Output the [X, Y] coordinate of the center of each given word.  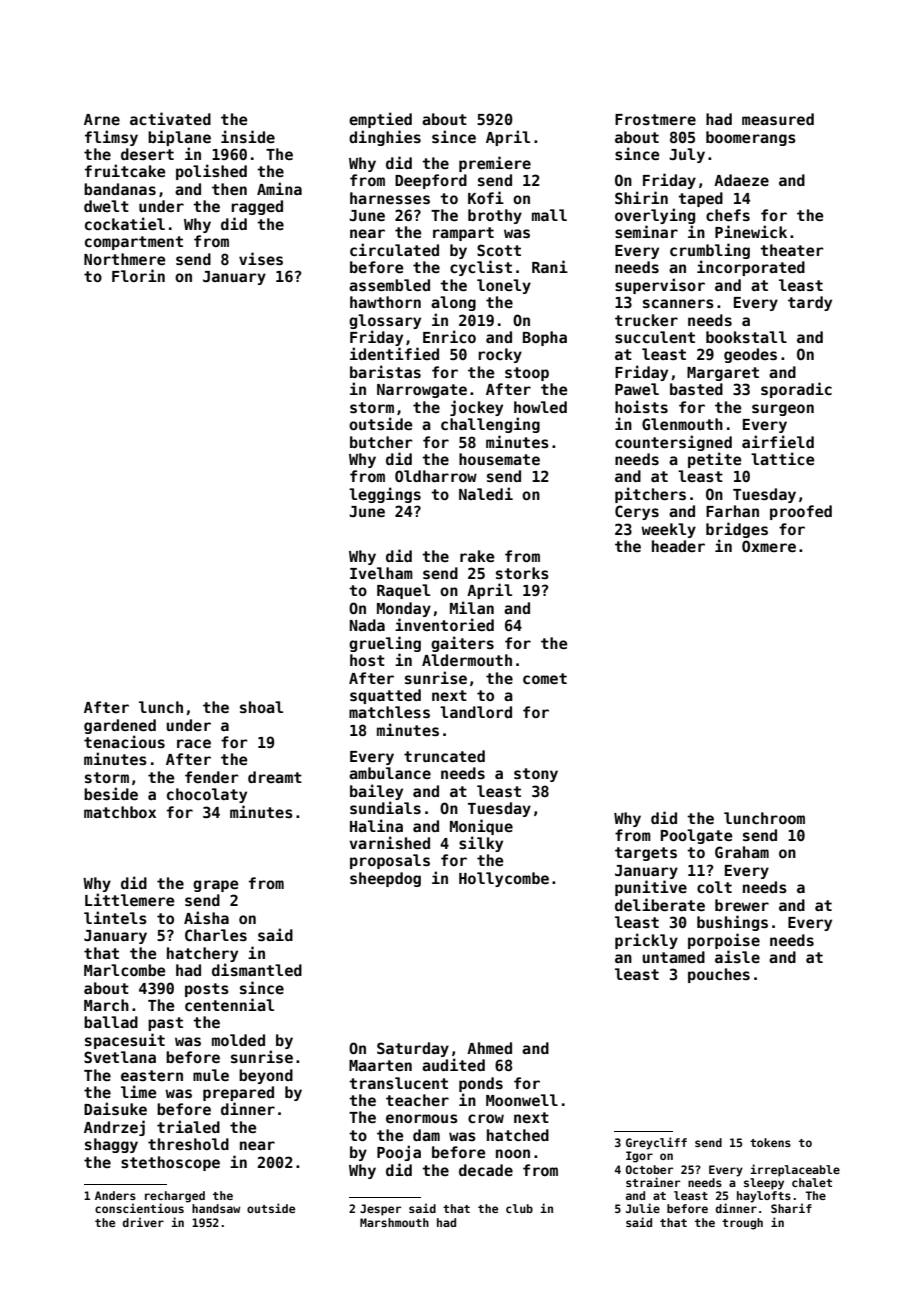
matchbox [120, 812]
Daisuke [115, 1108]
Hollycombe [504, 879]
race [194, 743]
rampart [463, 234]
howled [540, 407]
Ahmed [489, 1048]
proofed [801, 512]
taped [700, 199]
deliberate [660, 904]
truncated [444, 756]
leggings [385, 495]
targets [646, 854]
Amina [279, 188]
